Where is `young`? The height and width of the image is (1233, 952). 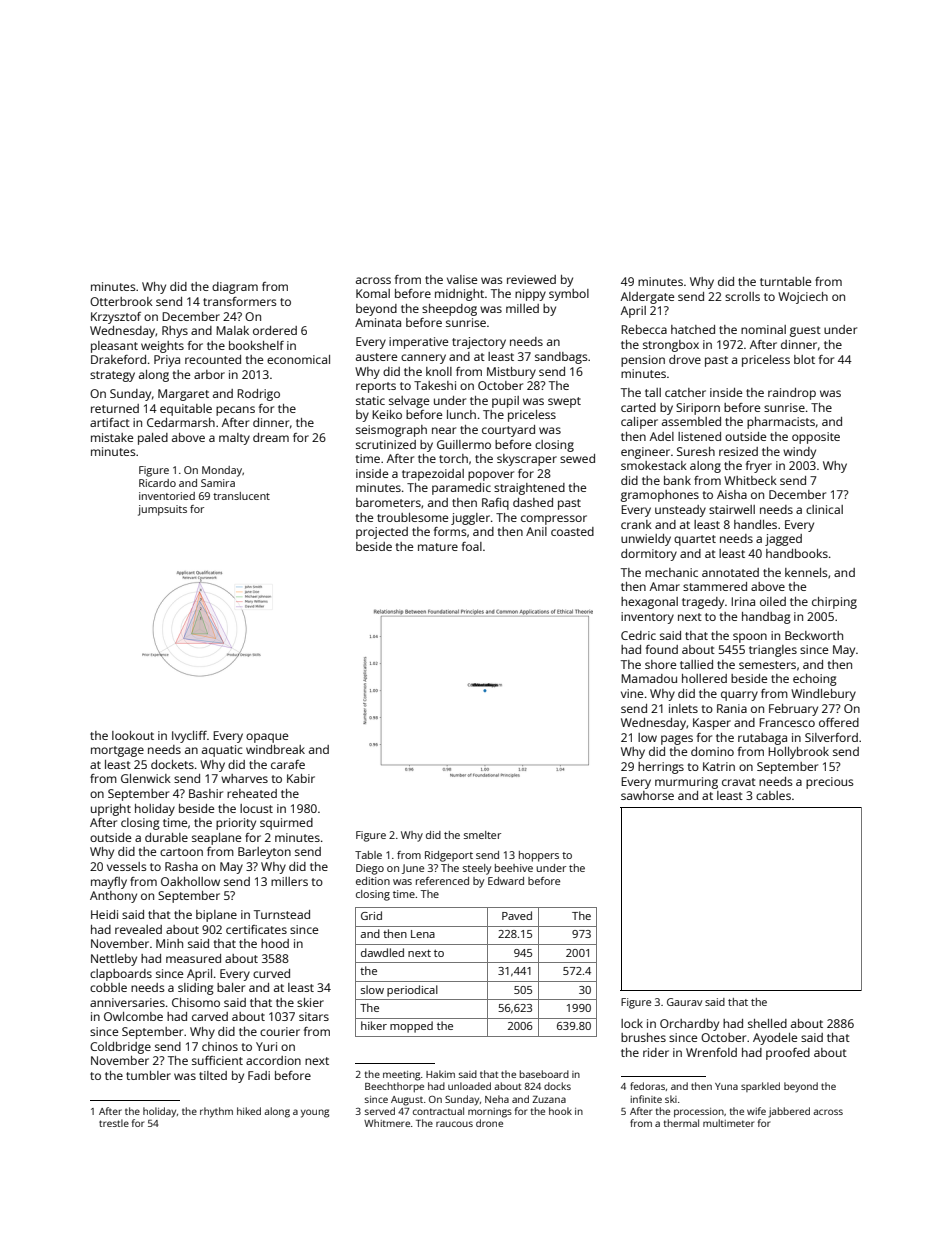
young is located at coordinates (315, 1113).
